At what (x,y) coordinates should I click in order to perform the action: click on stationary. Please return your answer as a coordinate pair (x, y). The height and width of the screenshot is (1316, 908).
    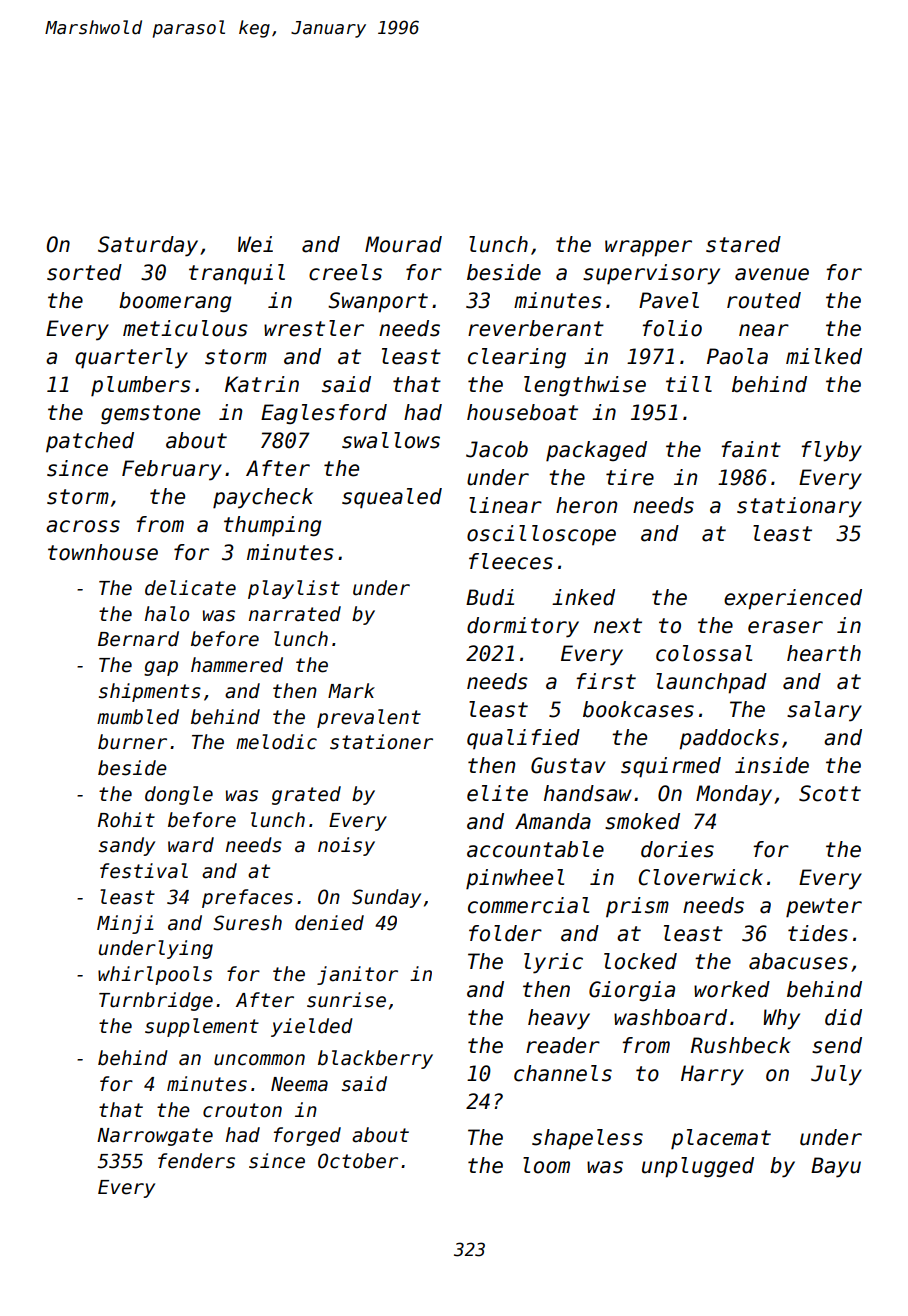
    Looking at the image, I should click on (799, 507).
